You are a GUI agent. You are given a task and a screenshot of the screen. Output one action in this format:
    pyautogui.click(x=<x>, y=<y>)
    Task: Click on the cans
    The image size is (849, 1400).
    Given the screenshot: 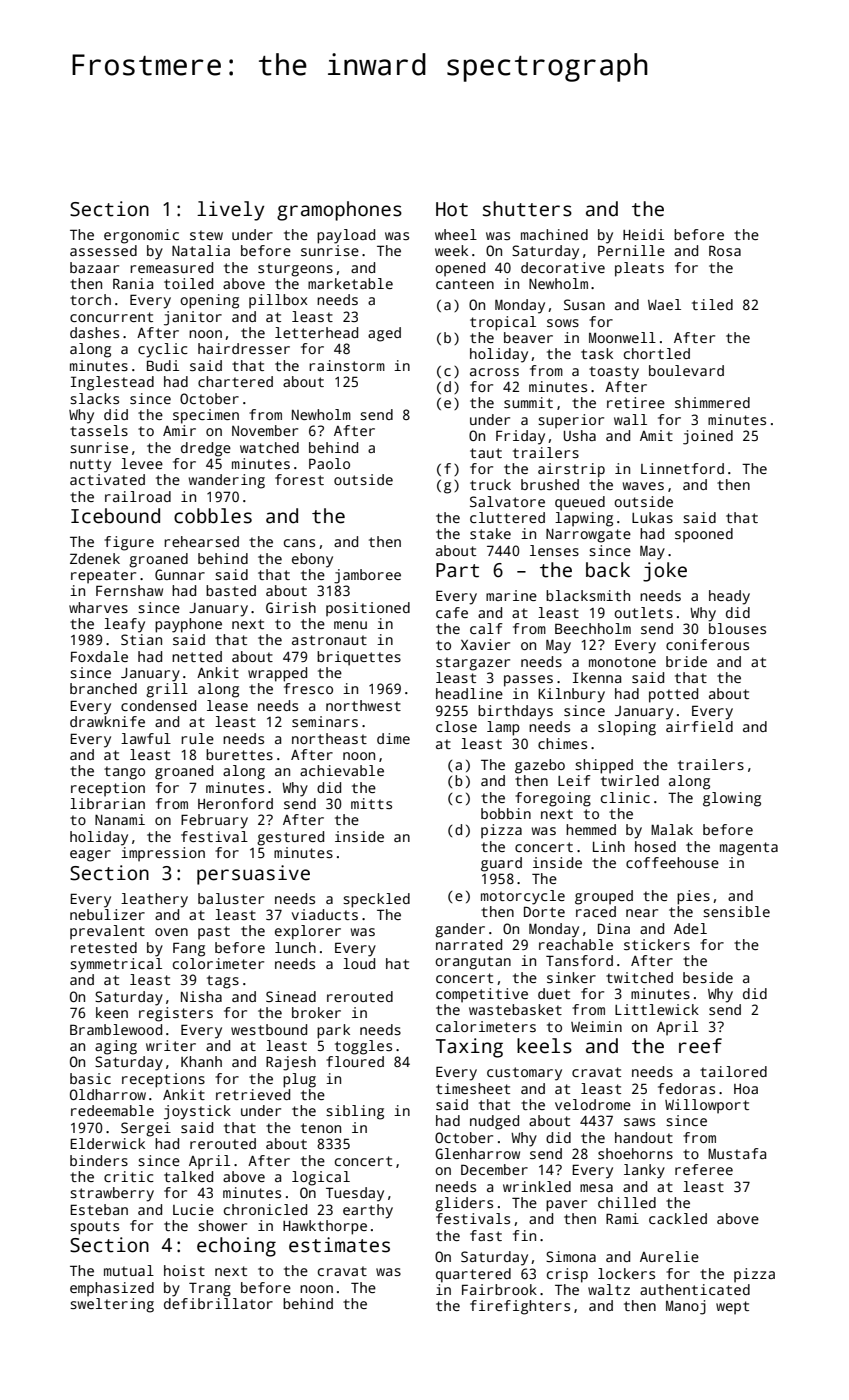 What is the action you would take?
    pyautogui.click(x=299, y=543)
